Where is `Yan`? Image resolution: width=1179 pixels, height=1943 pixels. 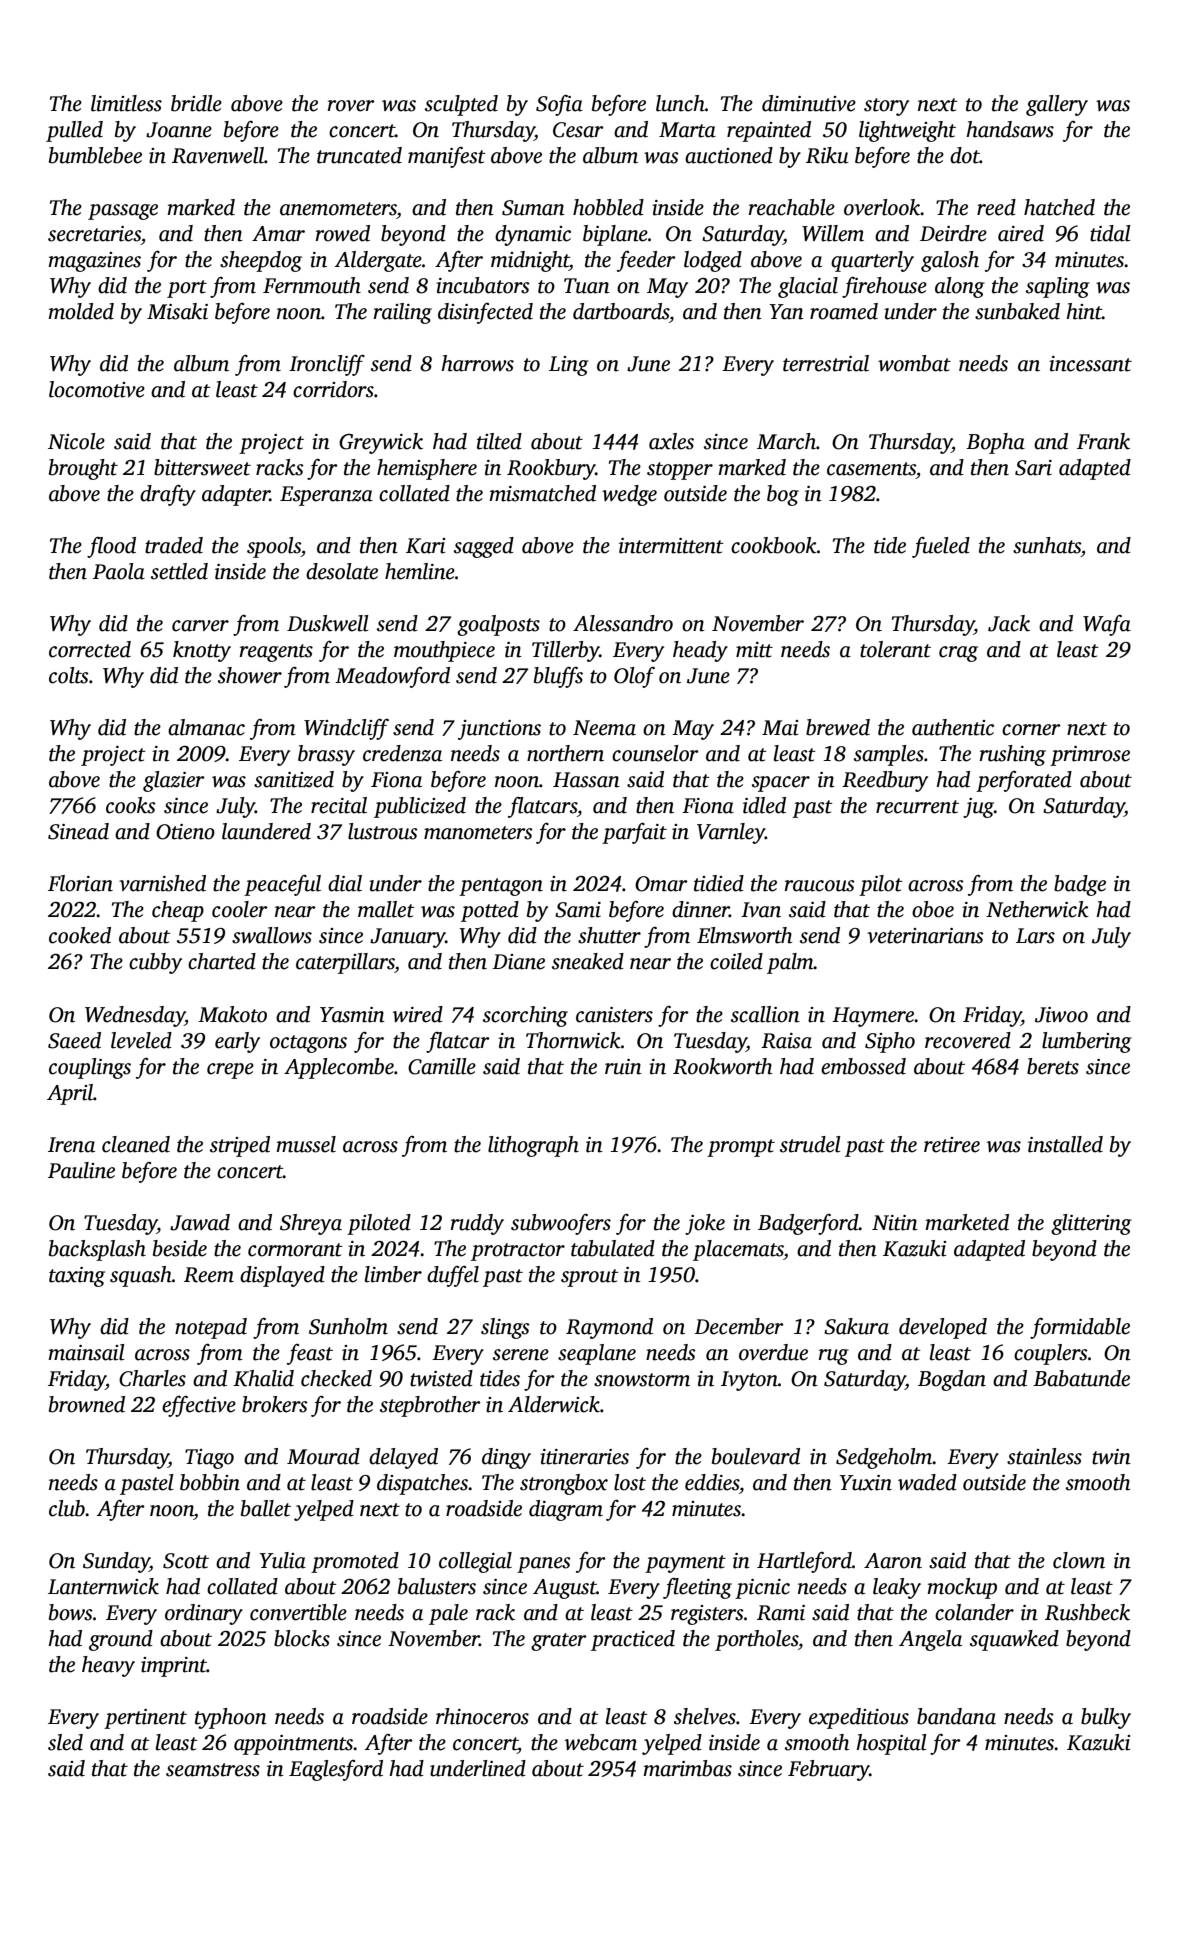
Yan is located at coordinates (787, 312).
